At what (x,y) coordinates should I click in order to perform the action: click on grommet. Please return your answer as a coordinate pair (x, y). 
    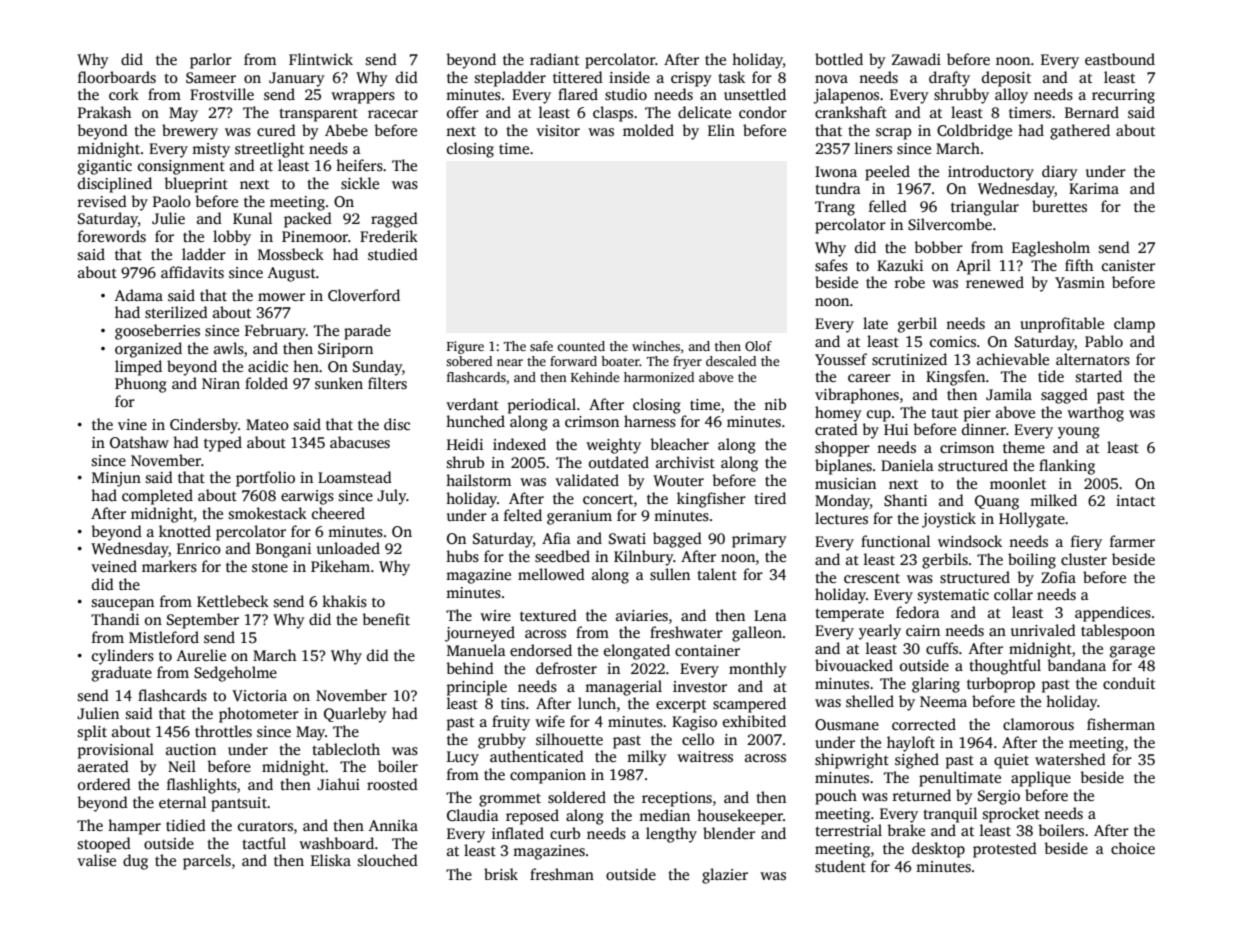
    Looking at the image, I should click on (510, 800).
